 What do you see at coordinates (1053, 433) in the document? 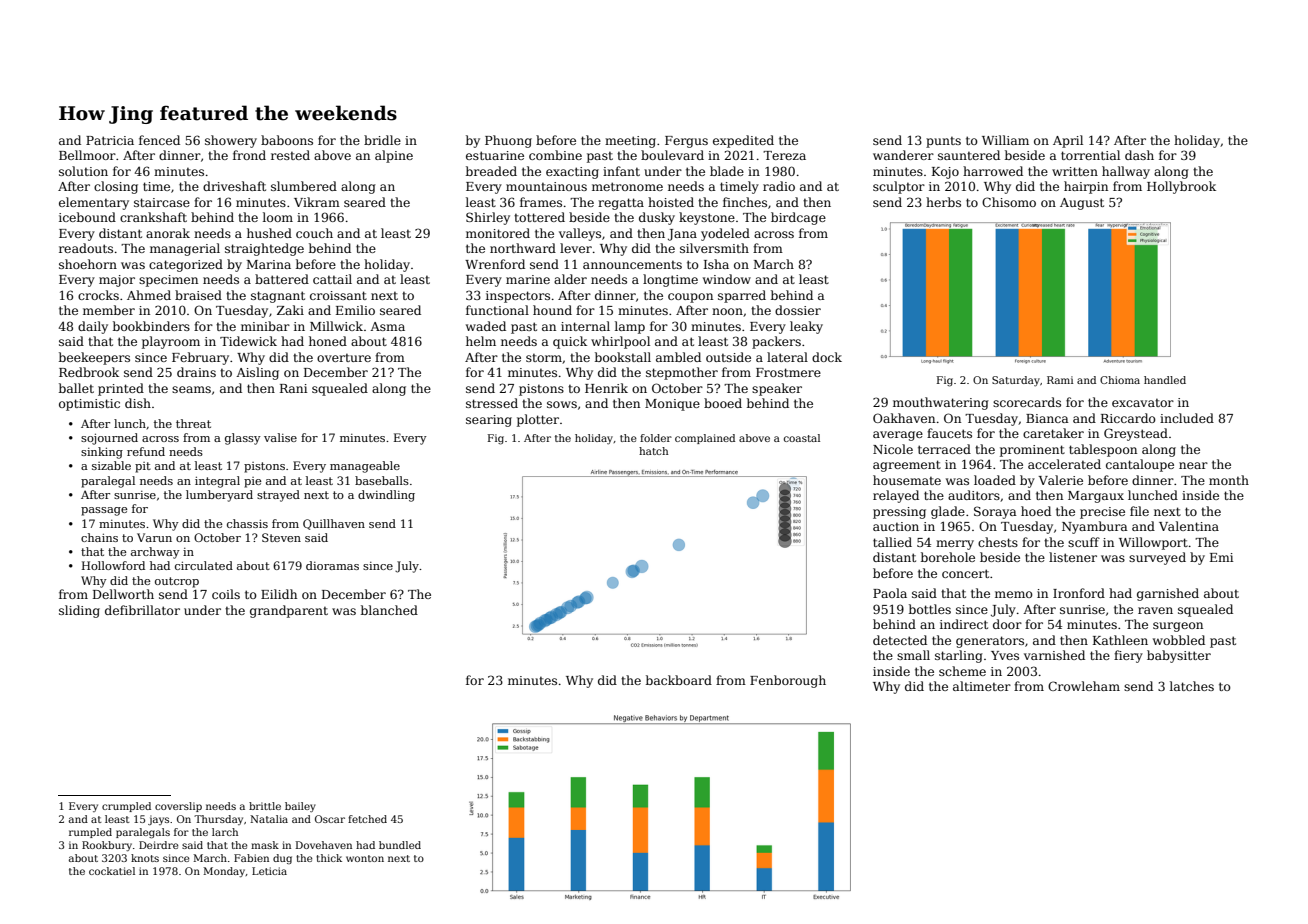
I see `caretaker` at bounding box center [1053, 433].
